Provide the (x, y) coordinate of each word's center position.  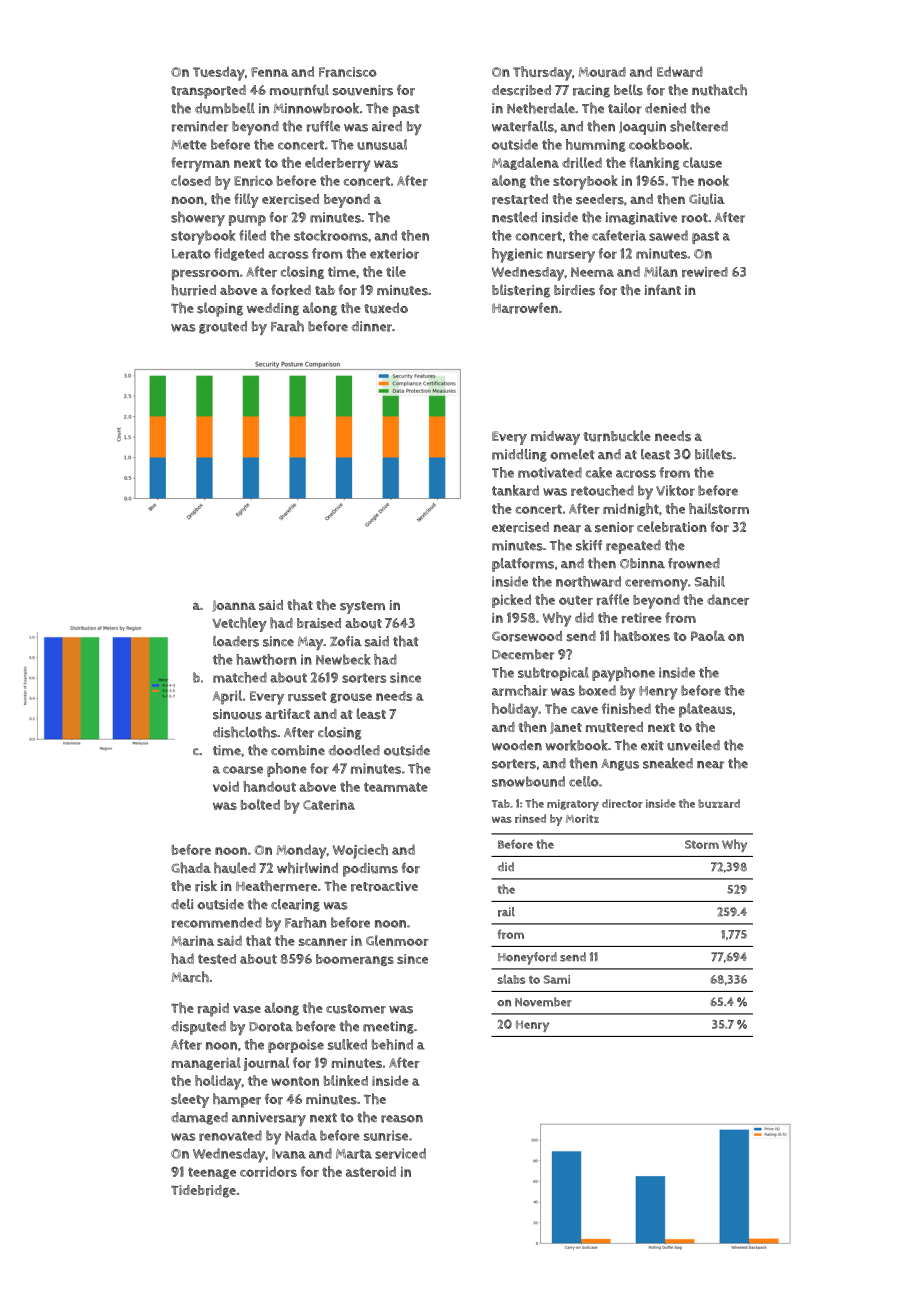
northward (588, 581)
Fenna (270, 72)
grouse (351, 698)
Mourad (602, 72)
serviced (400, 1153)
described (521, 90)
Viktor (675, 490)
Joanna (234, 606)
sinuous (237, 714)
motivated (550, 472)
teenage (212, 1173)
